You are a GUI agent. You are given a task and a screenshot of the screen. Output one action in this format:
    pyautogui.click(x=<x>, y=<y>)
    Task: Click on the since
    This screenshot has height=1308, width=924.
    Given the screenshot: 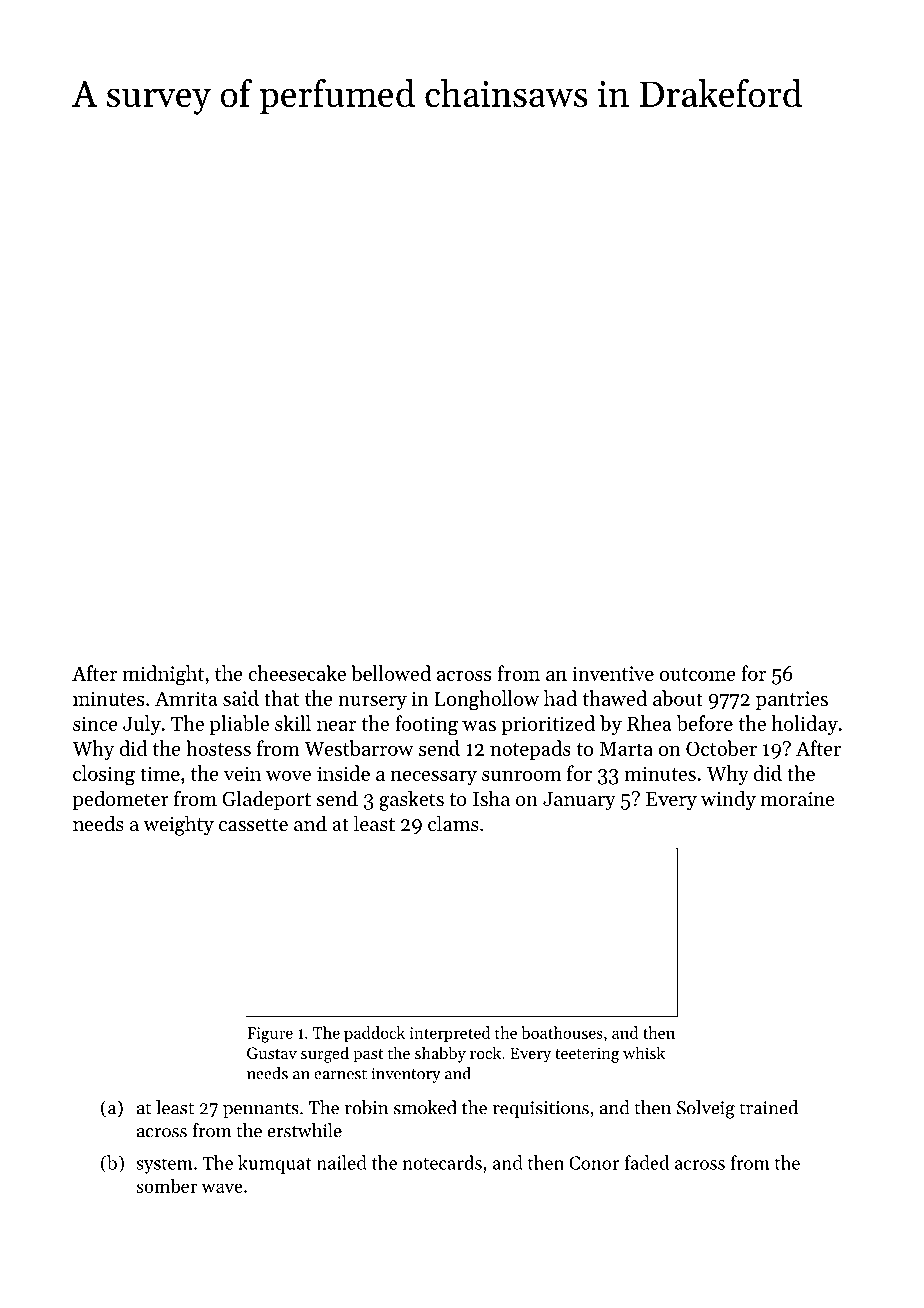 What is the action you would take?
    pyautogui.click(x=95, y=723)
